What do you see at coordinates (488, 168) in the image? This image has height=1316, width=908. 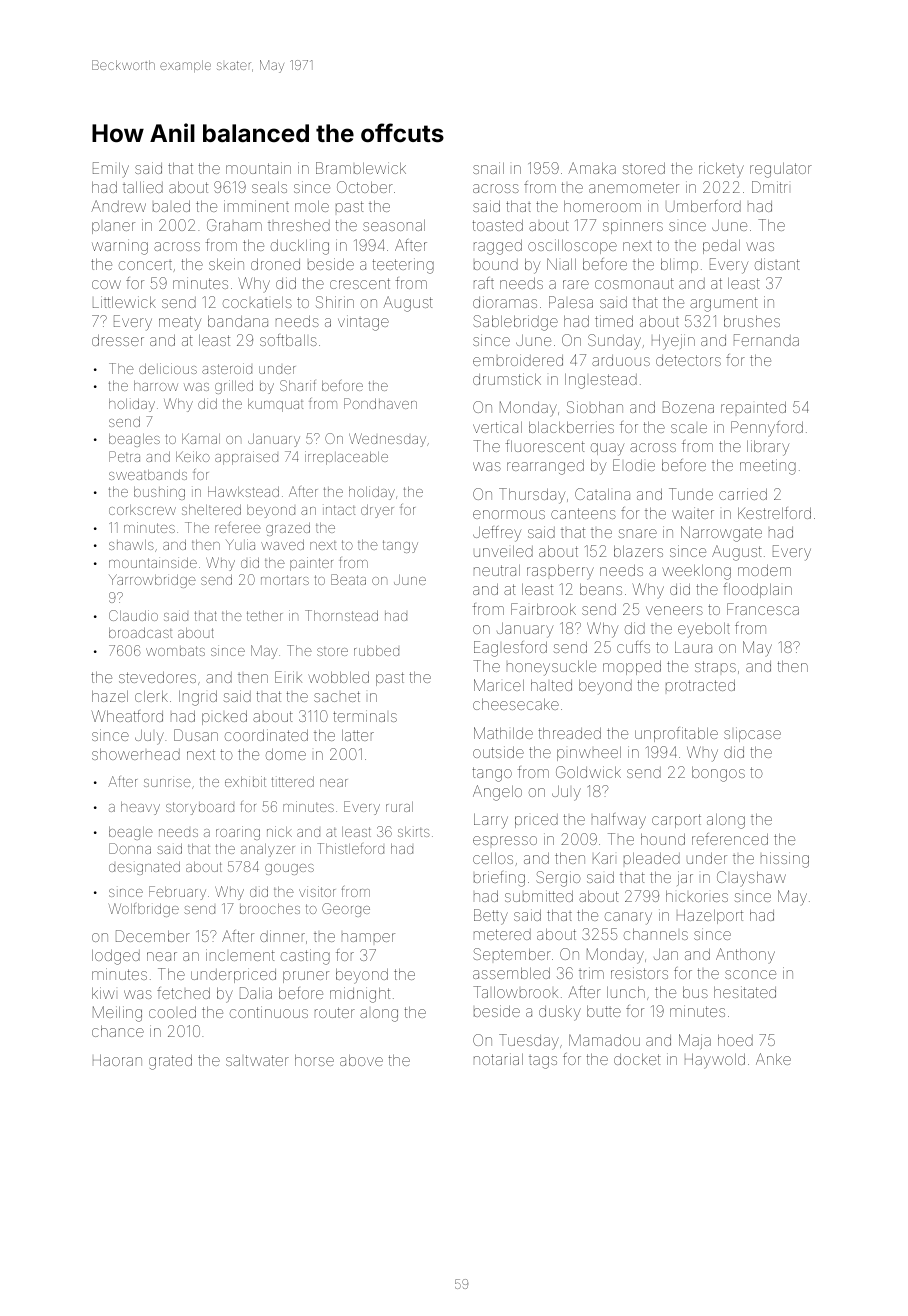 I see `snail` at bounding box center [488, 168].
